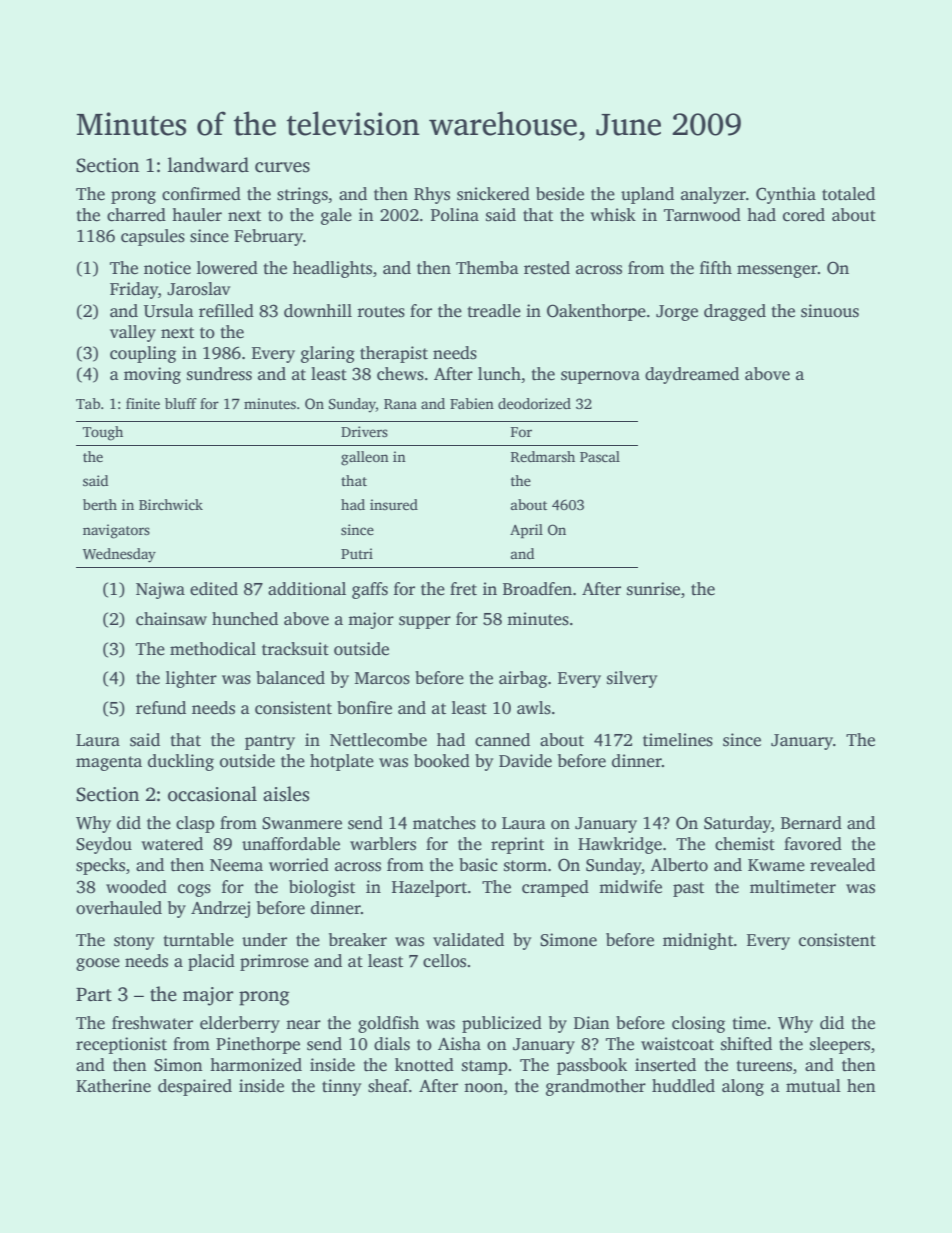 Image resolution: width=952 pixels, height=1233 pixels. Describe the element at coordinates (830, 311) in the image. I see `sinuous` at that location.
